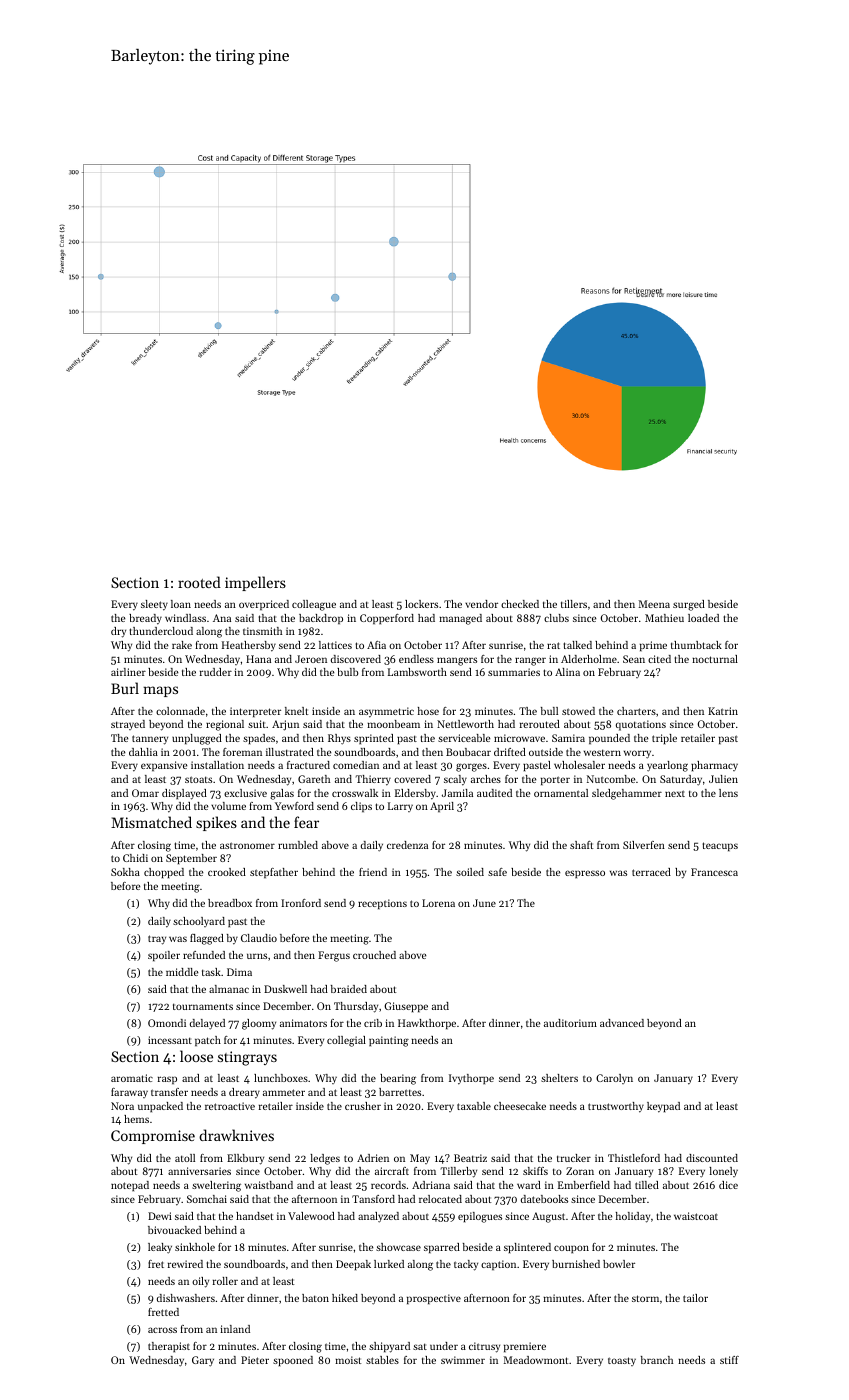 Image resolution: width=849 pixels, height=1400 pixels. What do you see at coordinates (203, 1361) in the image?
I see `Gary` at bounding box center [203, 1361].
